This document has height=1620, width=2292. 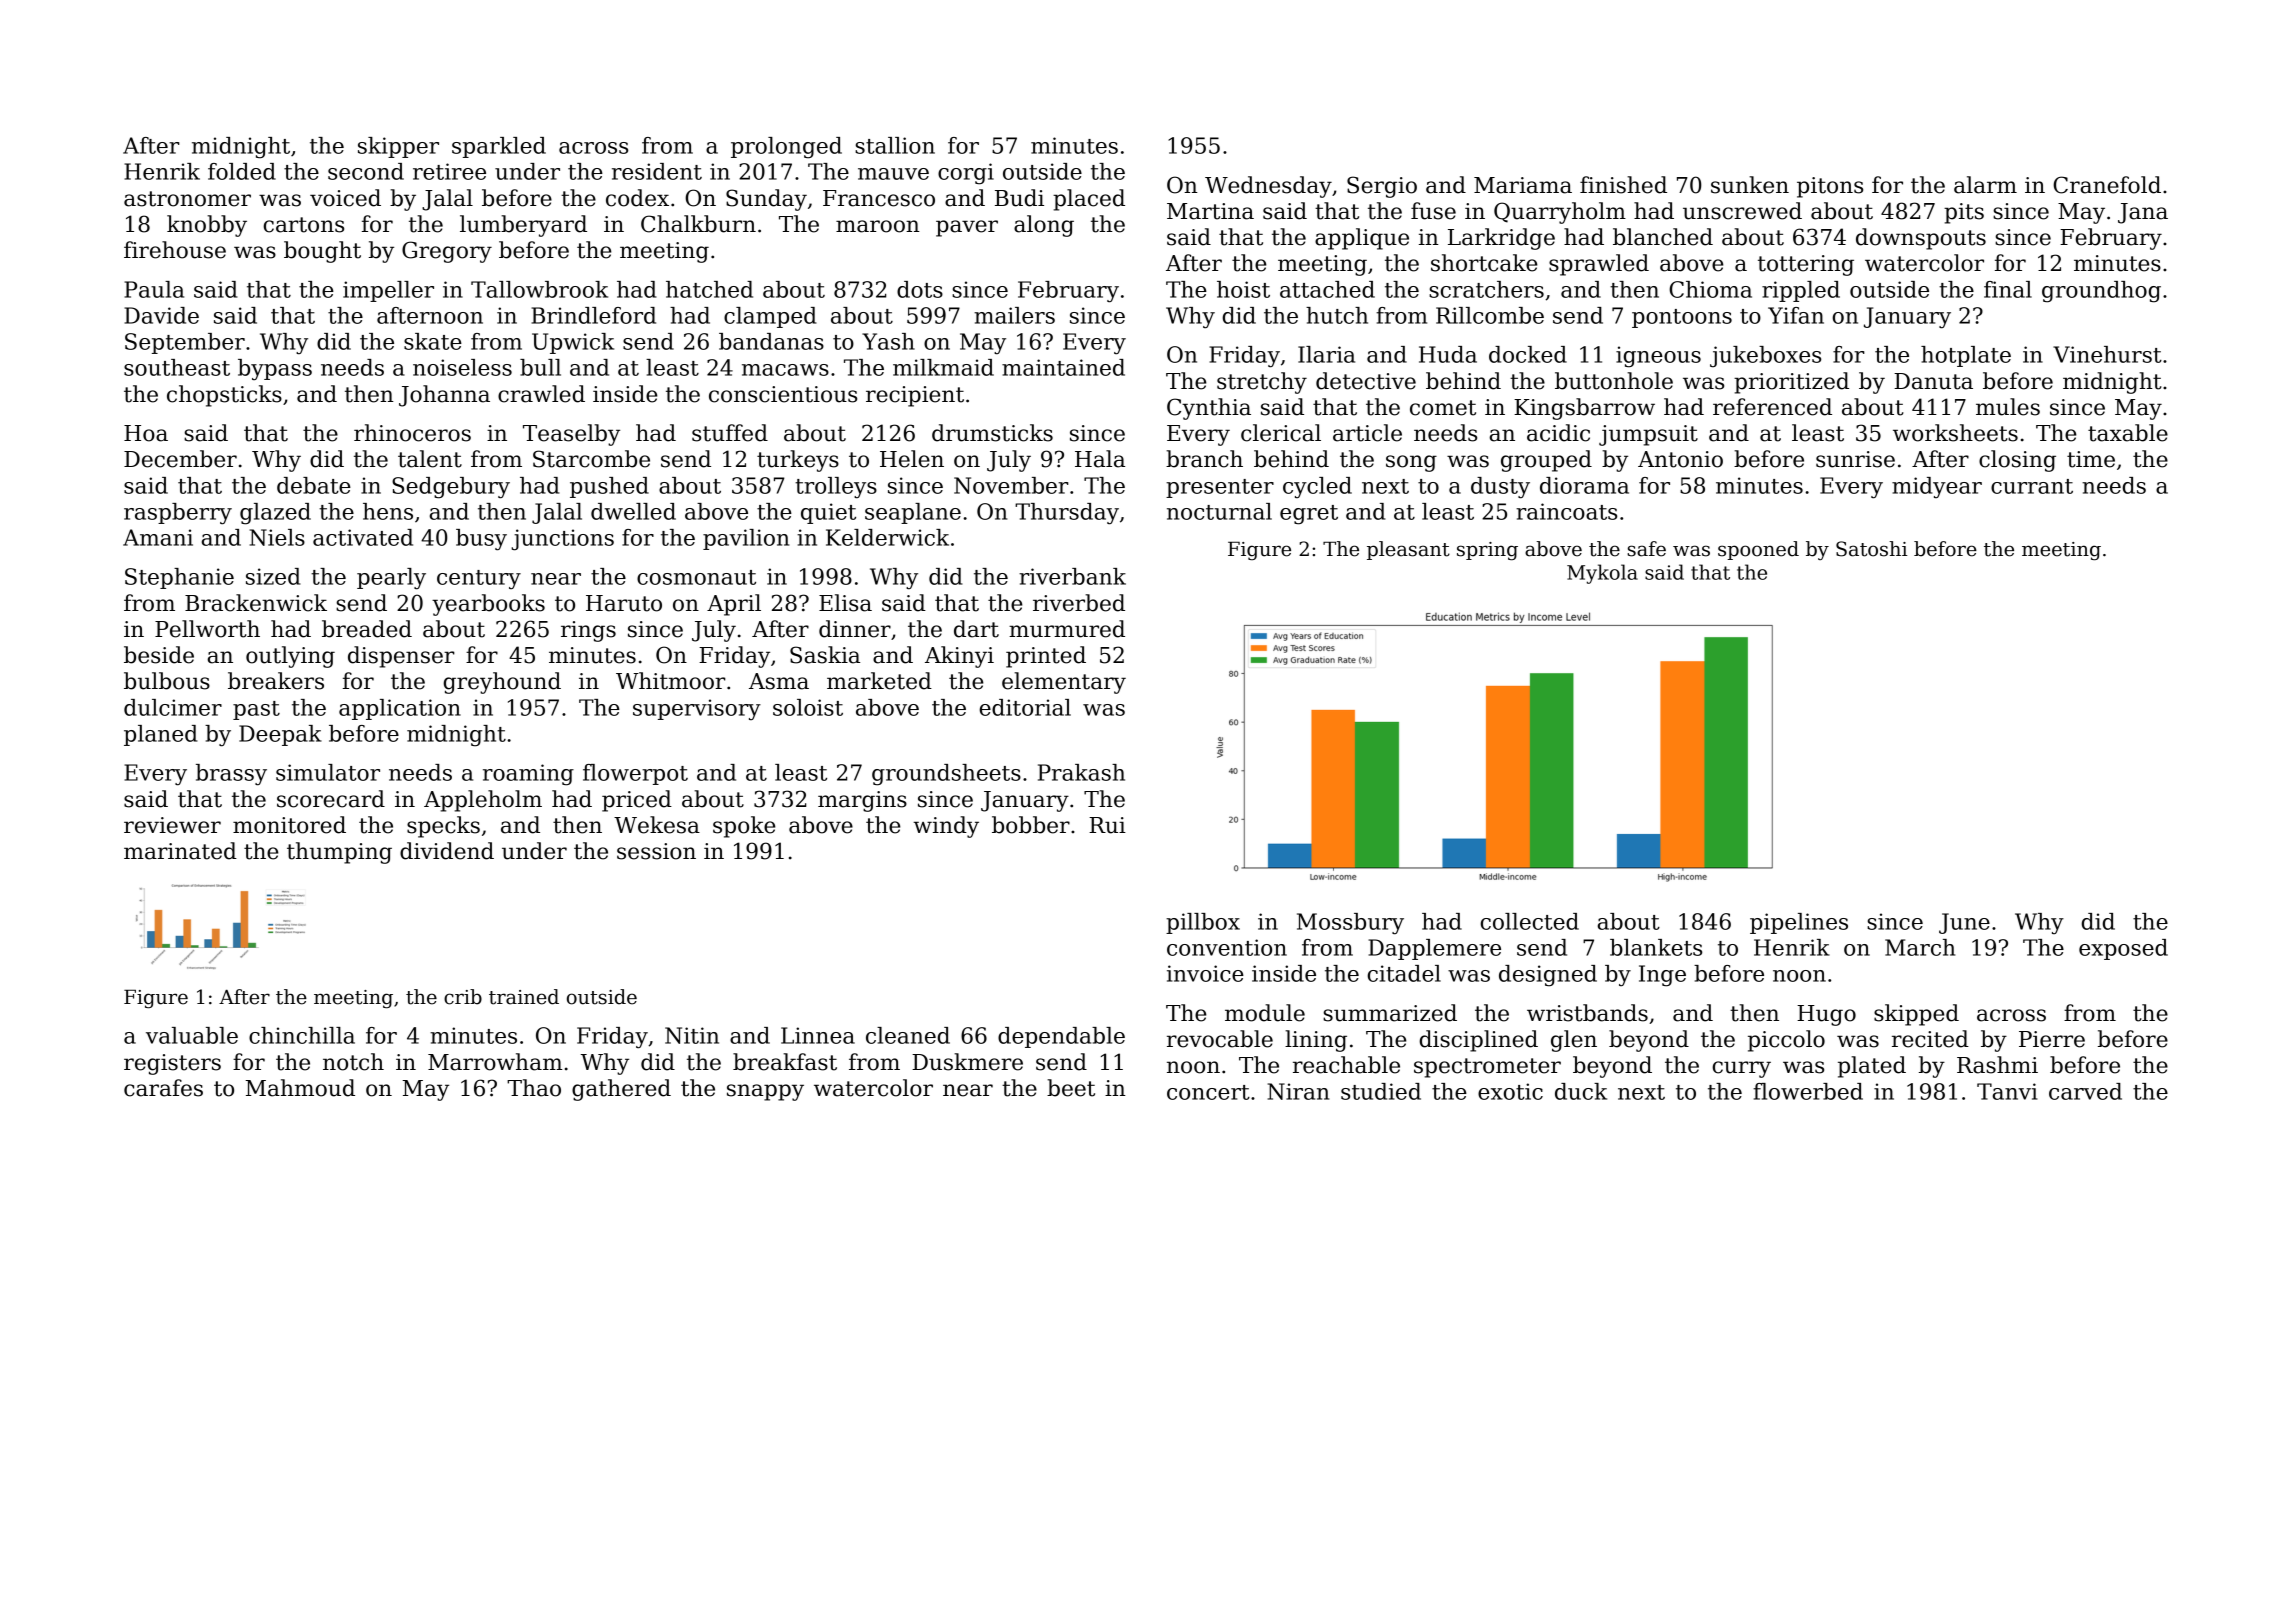 What do you see at coordinates (1081, 772) in the document?
I see `Prakash` at bounding box center [1081, 772].
